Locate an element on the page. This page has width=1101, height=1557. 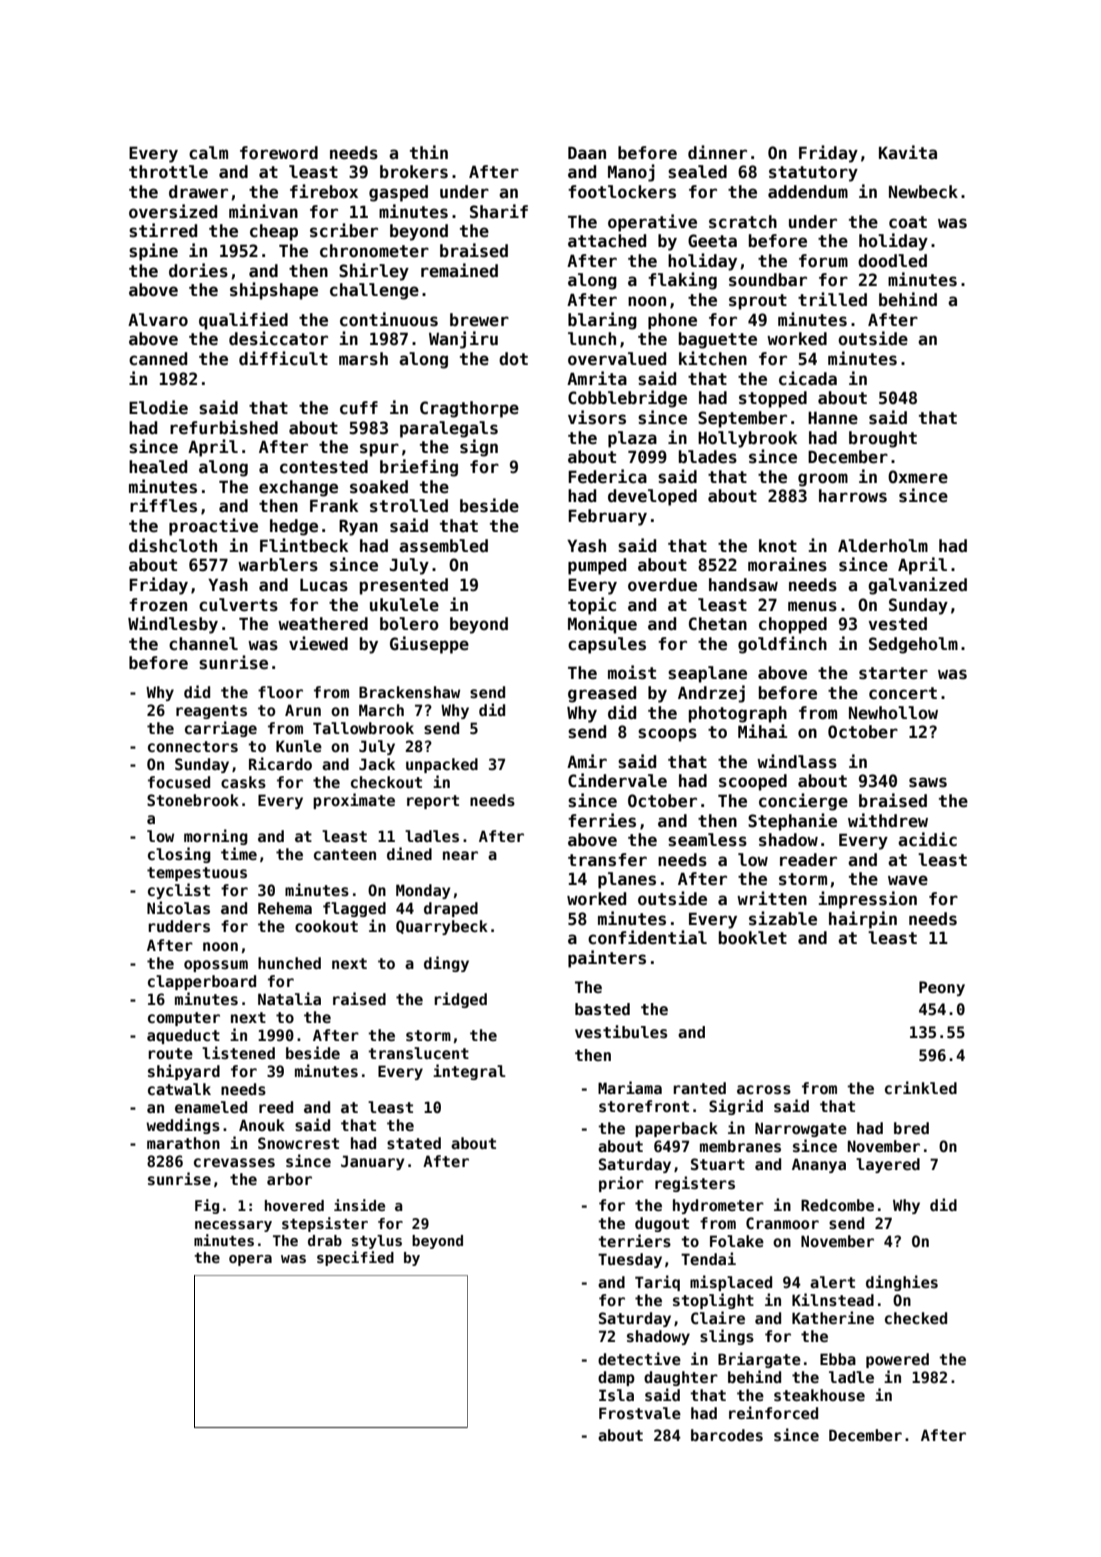
Cragthorpe is located at coordinates (469, 409).
